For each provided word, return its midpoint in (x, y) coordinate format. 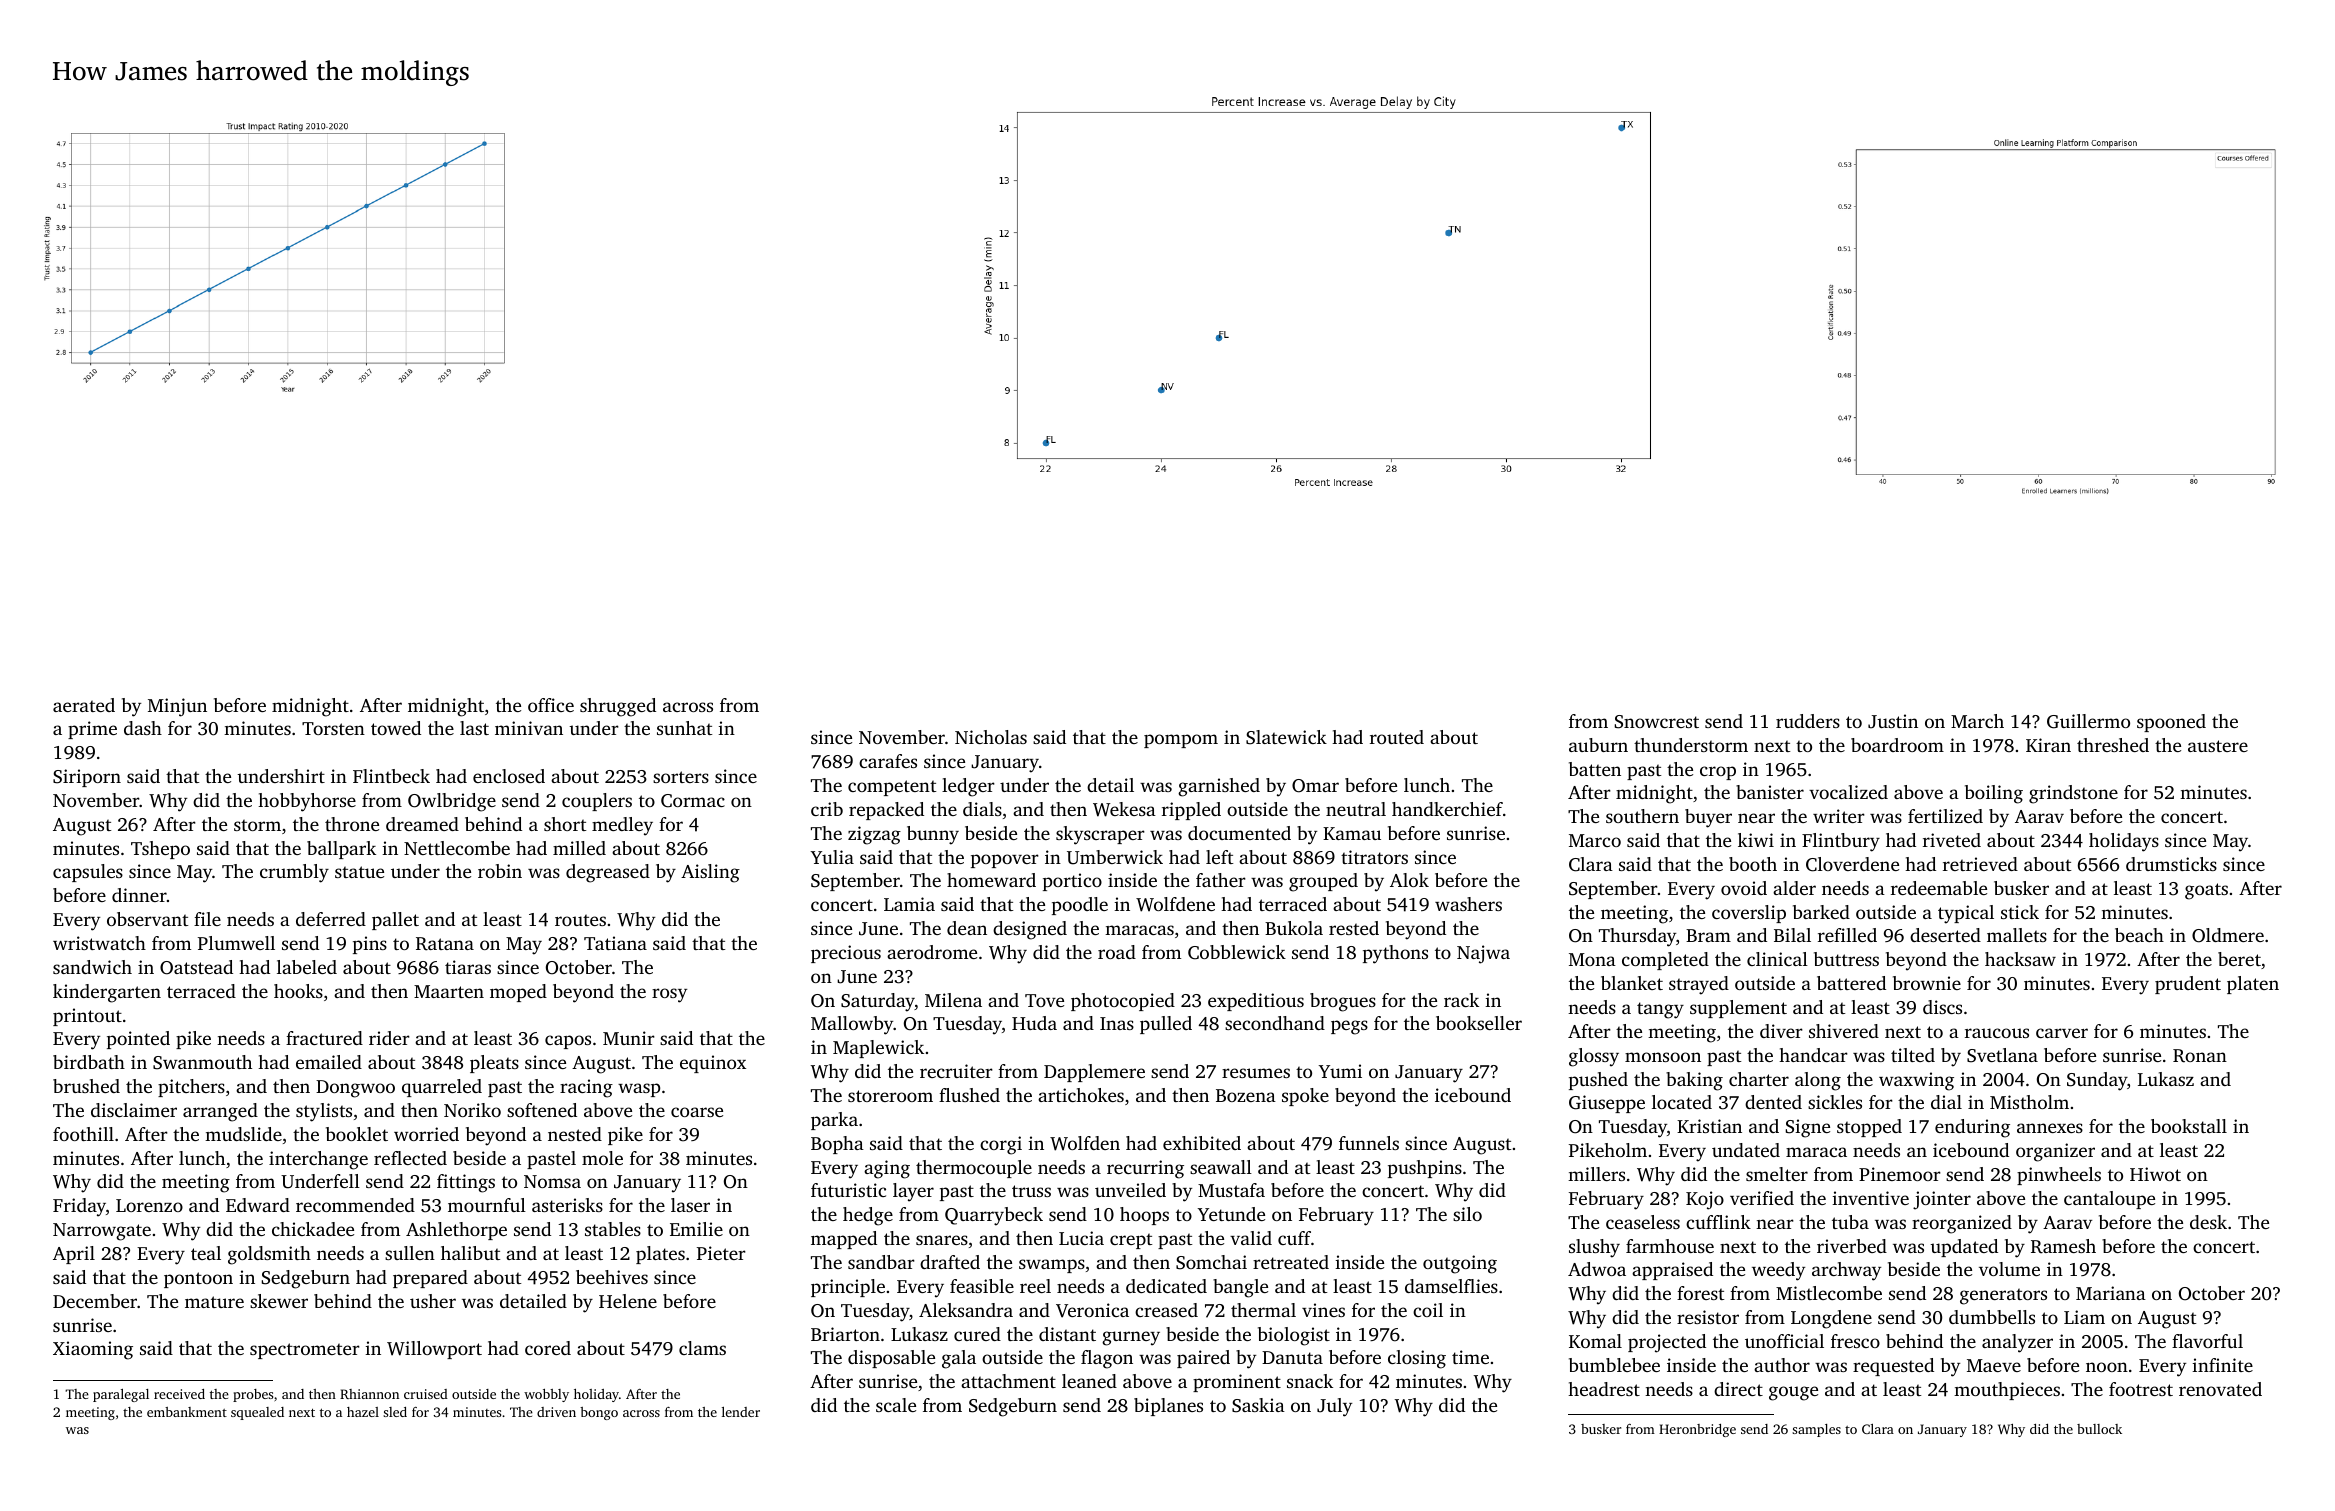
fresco (1855, 1341)
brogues (1343, 1002)
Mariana (2111, 1293)
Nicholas (991, 737)
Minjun (177, 707)
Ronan (2200, 1056)
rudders (1808, 721)
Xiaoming (93, 1350)
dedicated (1166, 1286)
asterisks (567, 1205)
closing (1417, 1359)
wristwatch (99, 943)
